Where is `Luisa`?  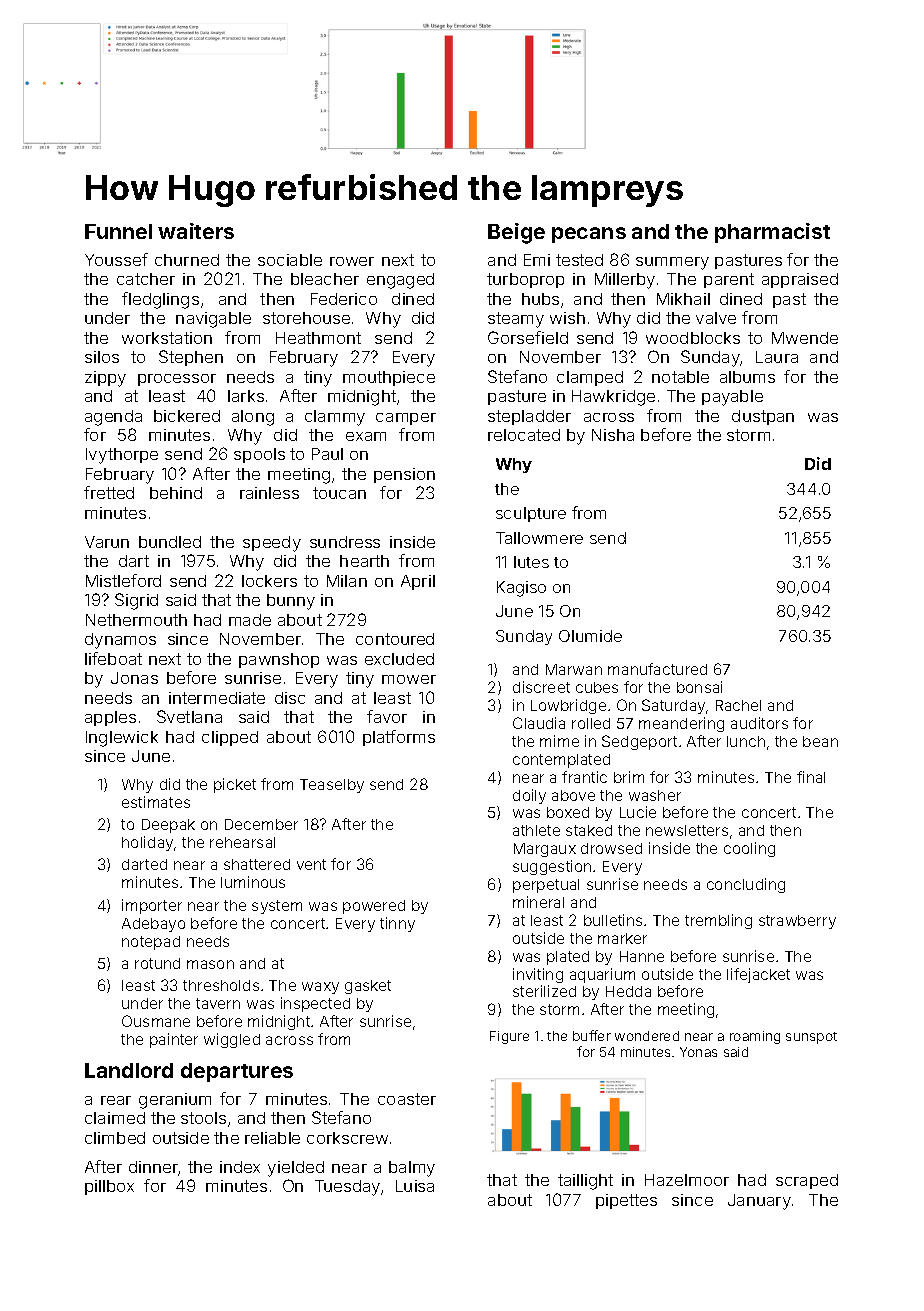
Luisa is located at coordinates (415, 1186).
